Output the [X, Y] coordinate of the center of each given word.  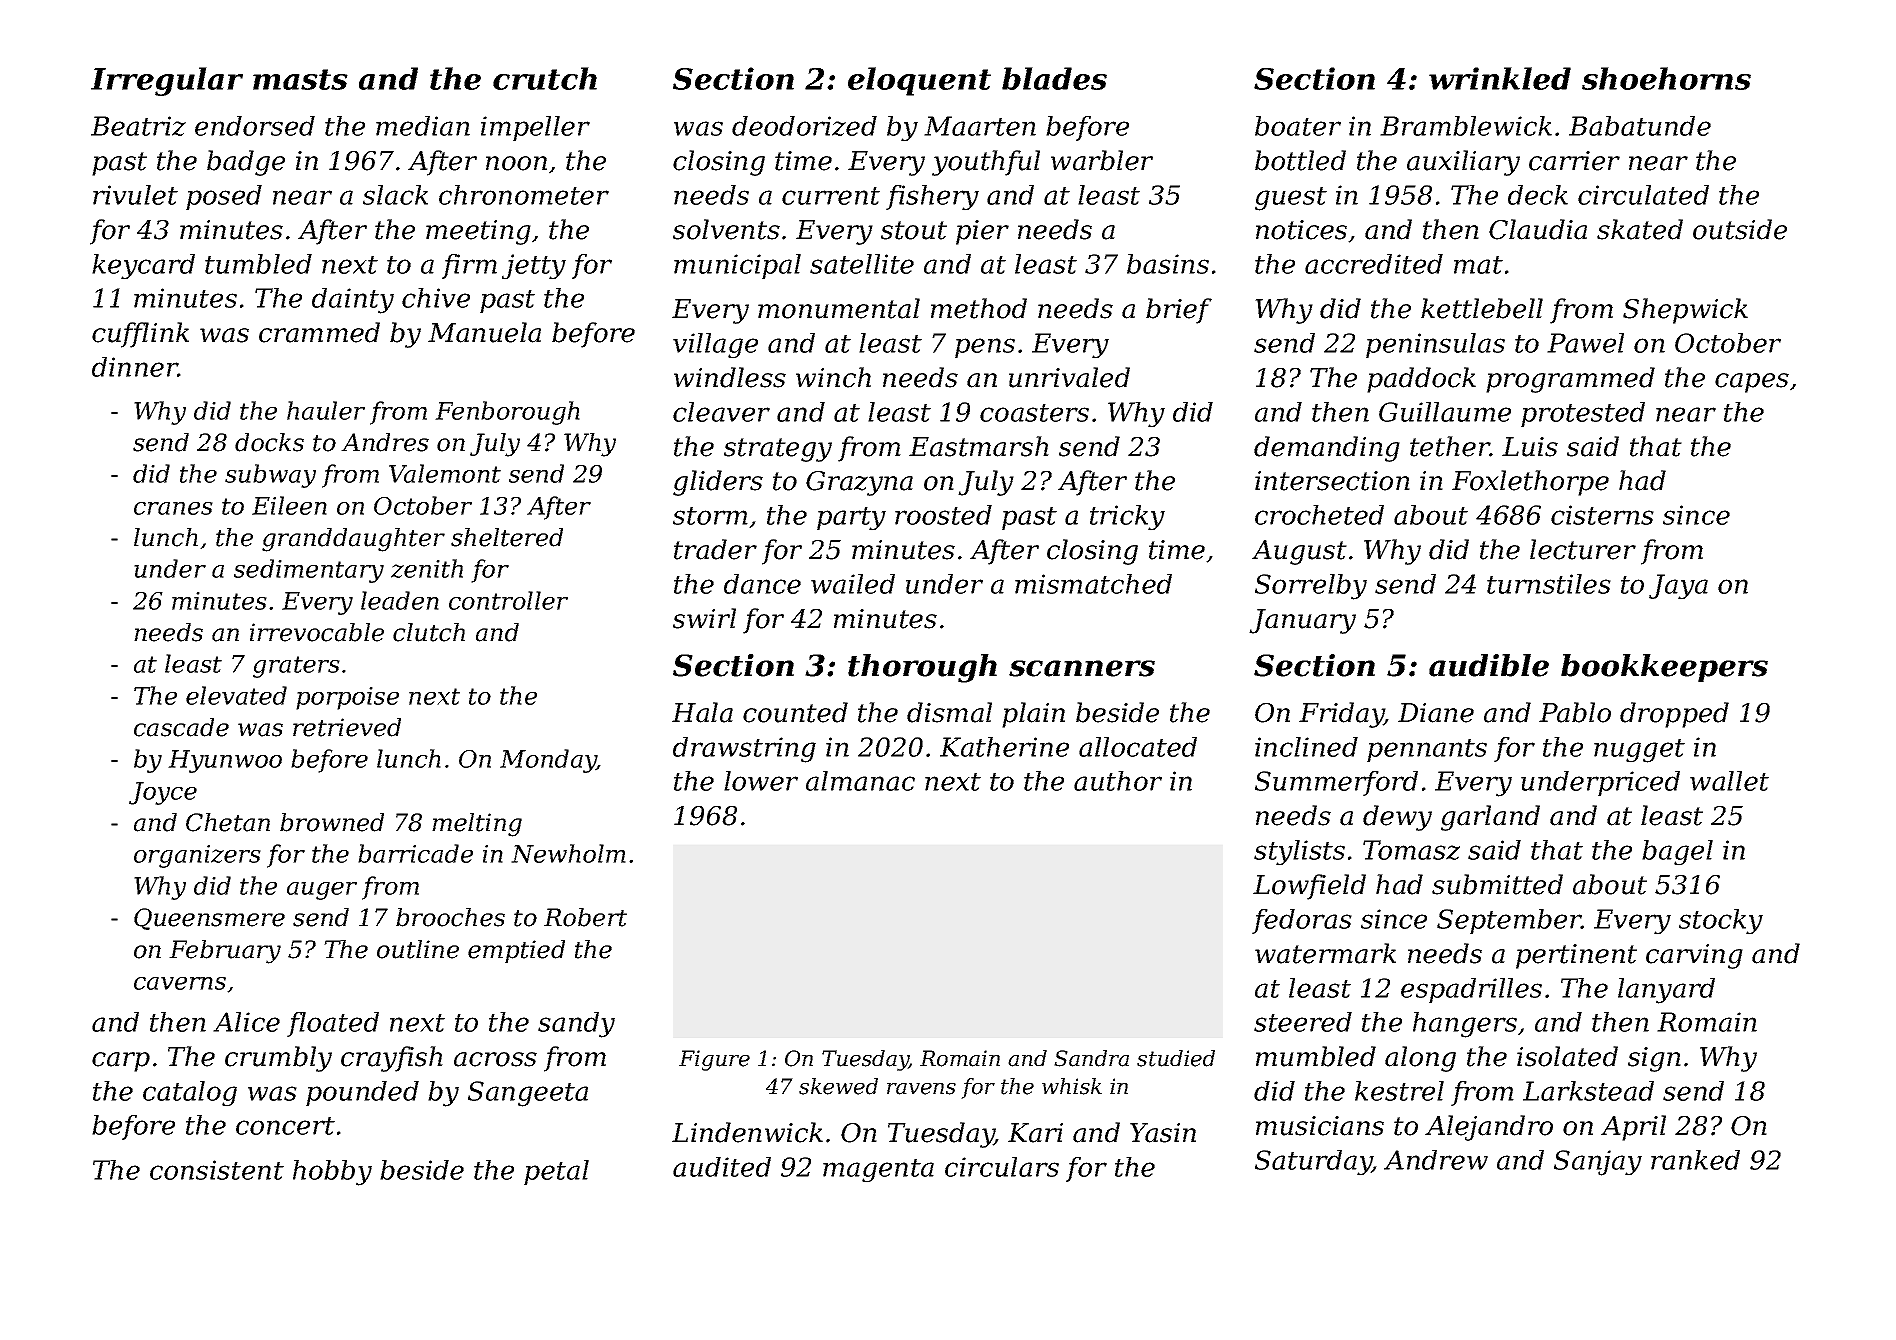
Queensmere [209, 919]
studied [1176, 1058]
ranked [1695, 1160]
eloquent [919, 81]
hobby [332, 1173]
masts [300, 79]
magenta [878, 1171]
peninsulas [1435, 345]
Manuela [484, 332]
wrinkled [1500, 78]
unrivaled [1069, 377]
